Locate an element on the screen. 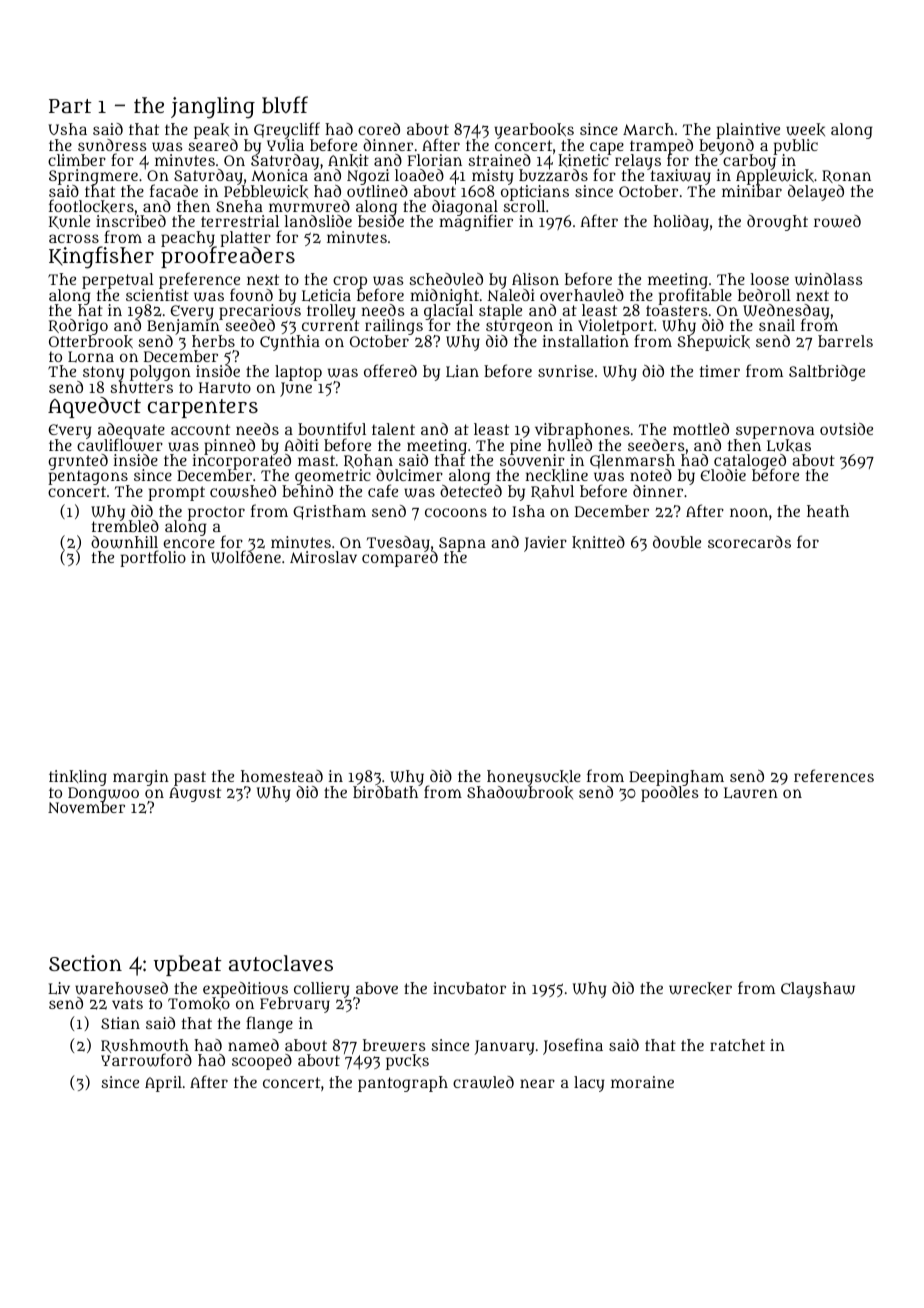 The width and height of the screenshot is (924, 1308). Deepingham is located at coordinates (676, 778).
